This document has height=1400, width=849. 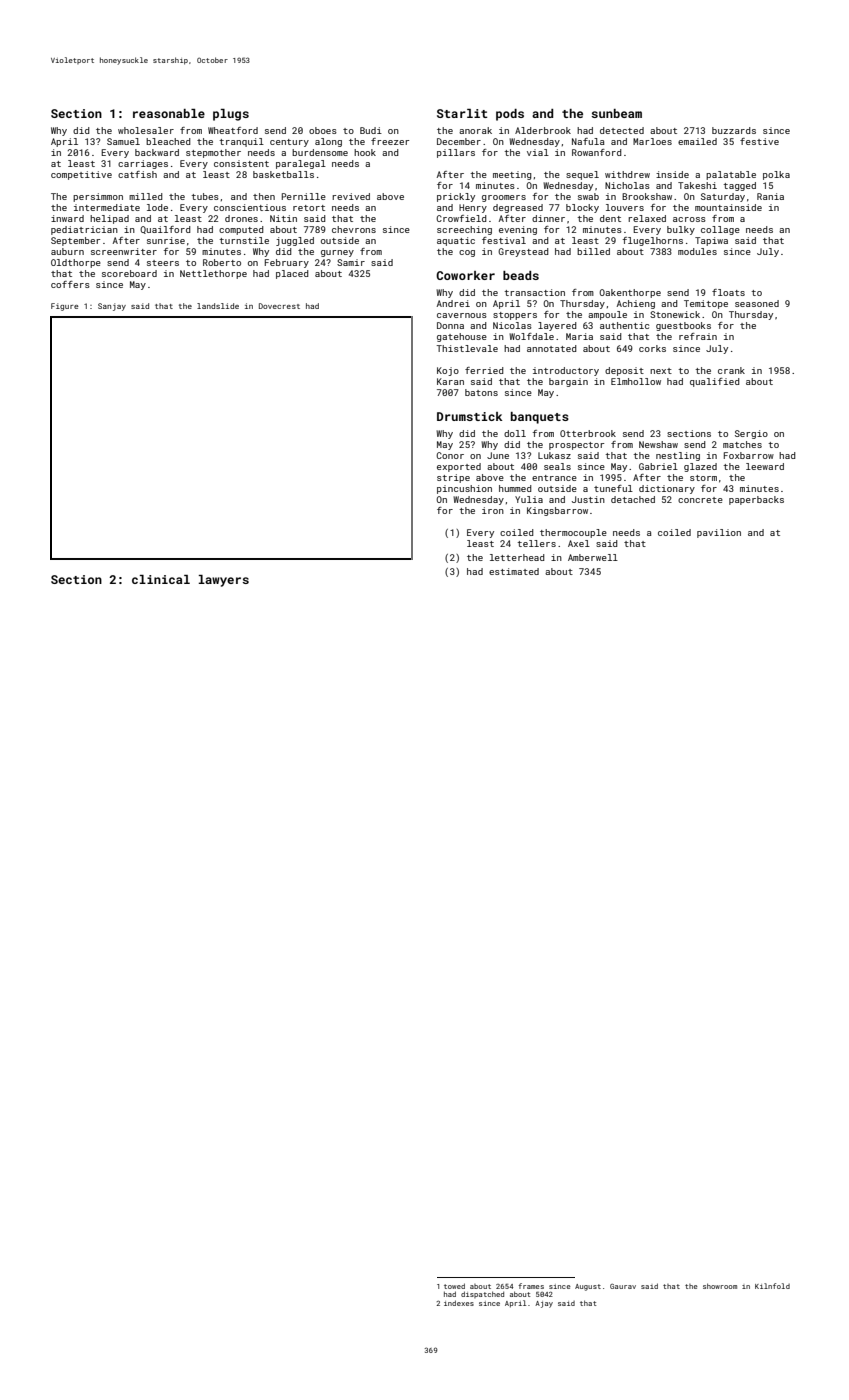 What do you see at coordinates (579, 543) in the document?
I see `Axel` at bounding box center [579, 543].
